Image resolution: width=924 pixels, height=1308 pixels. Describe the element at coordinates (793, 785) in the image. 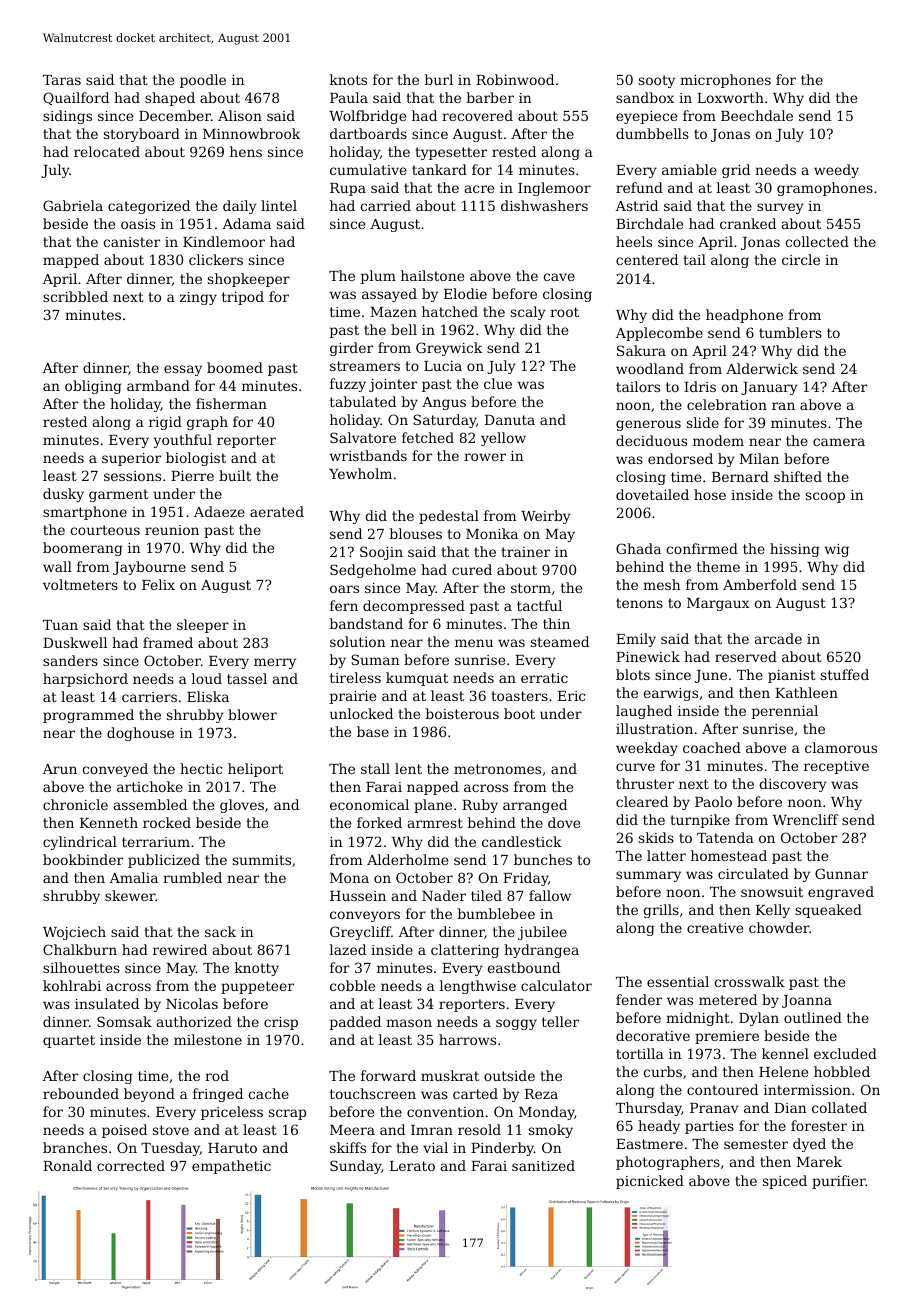

I see `discovery` at that location.
